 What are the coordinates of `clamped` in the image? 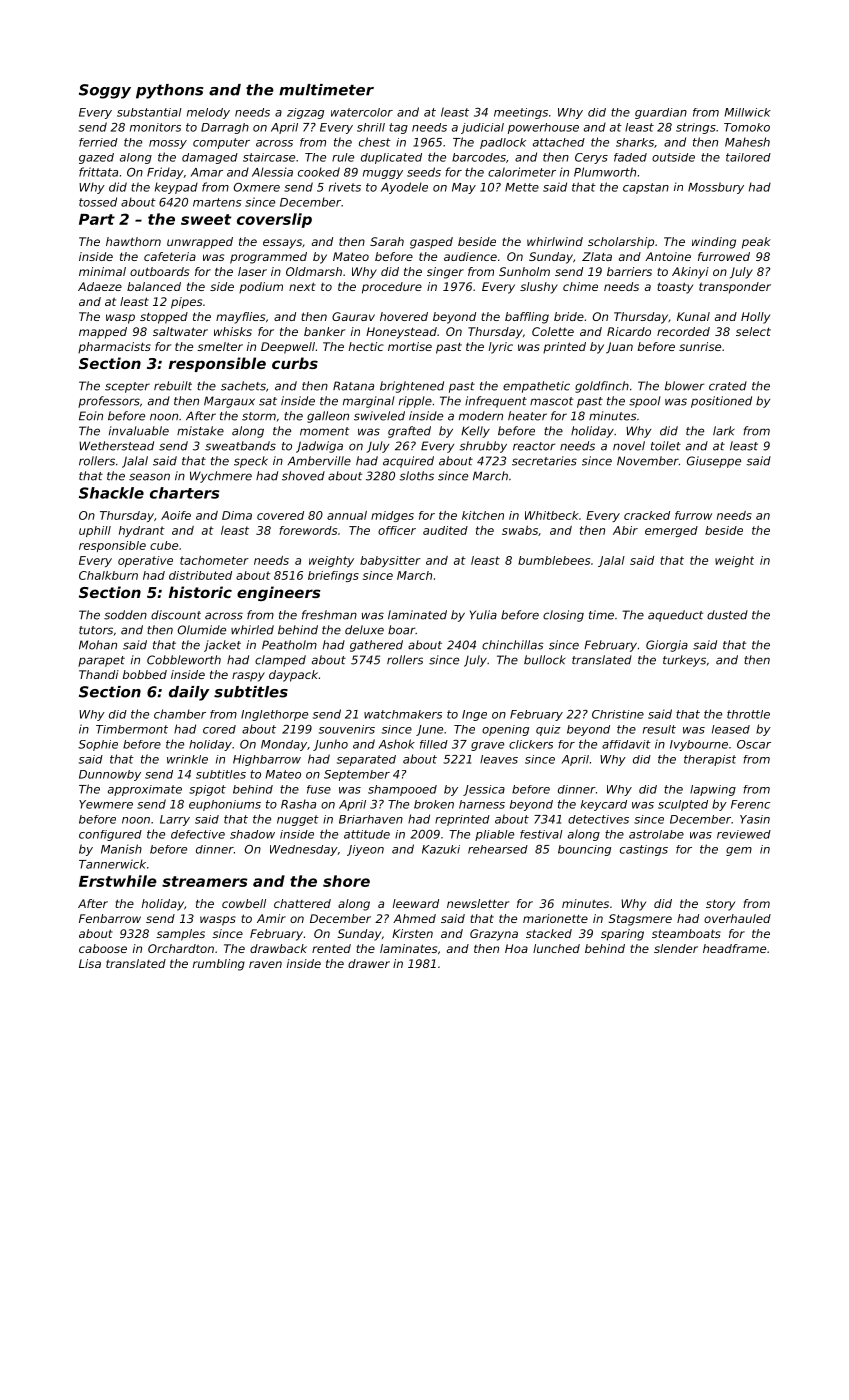 It's located at (280, 661).
